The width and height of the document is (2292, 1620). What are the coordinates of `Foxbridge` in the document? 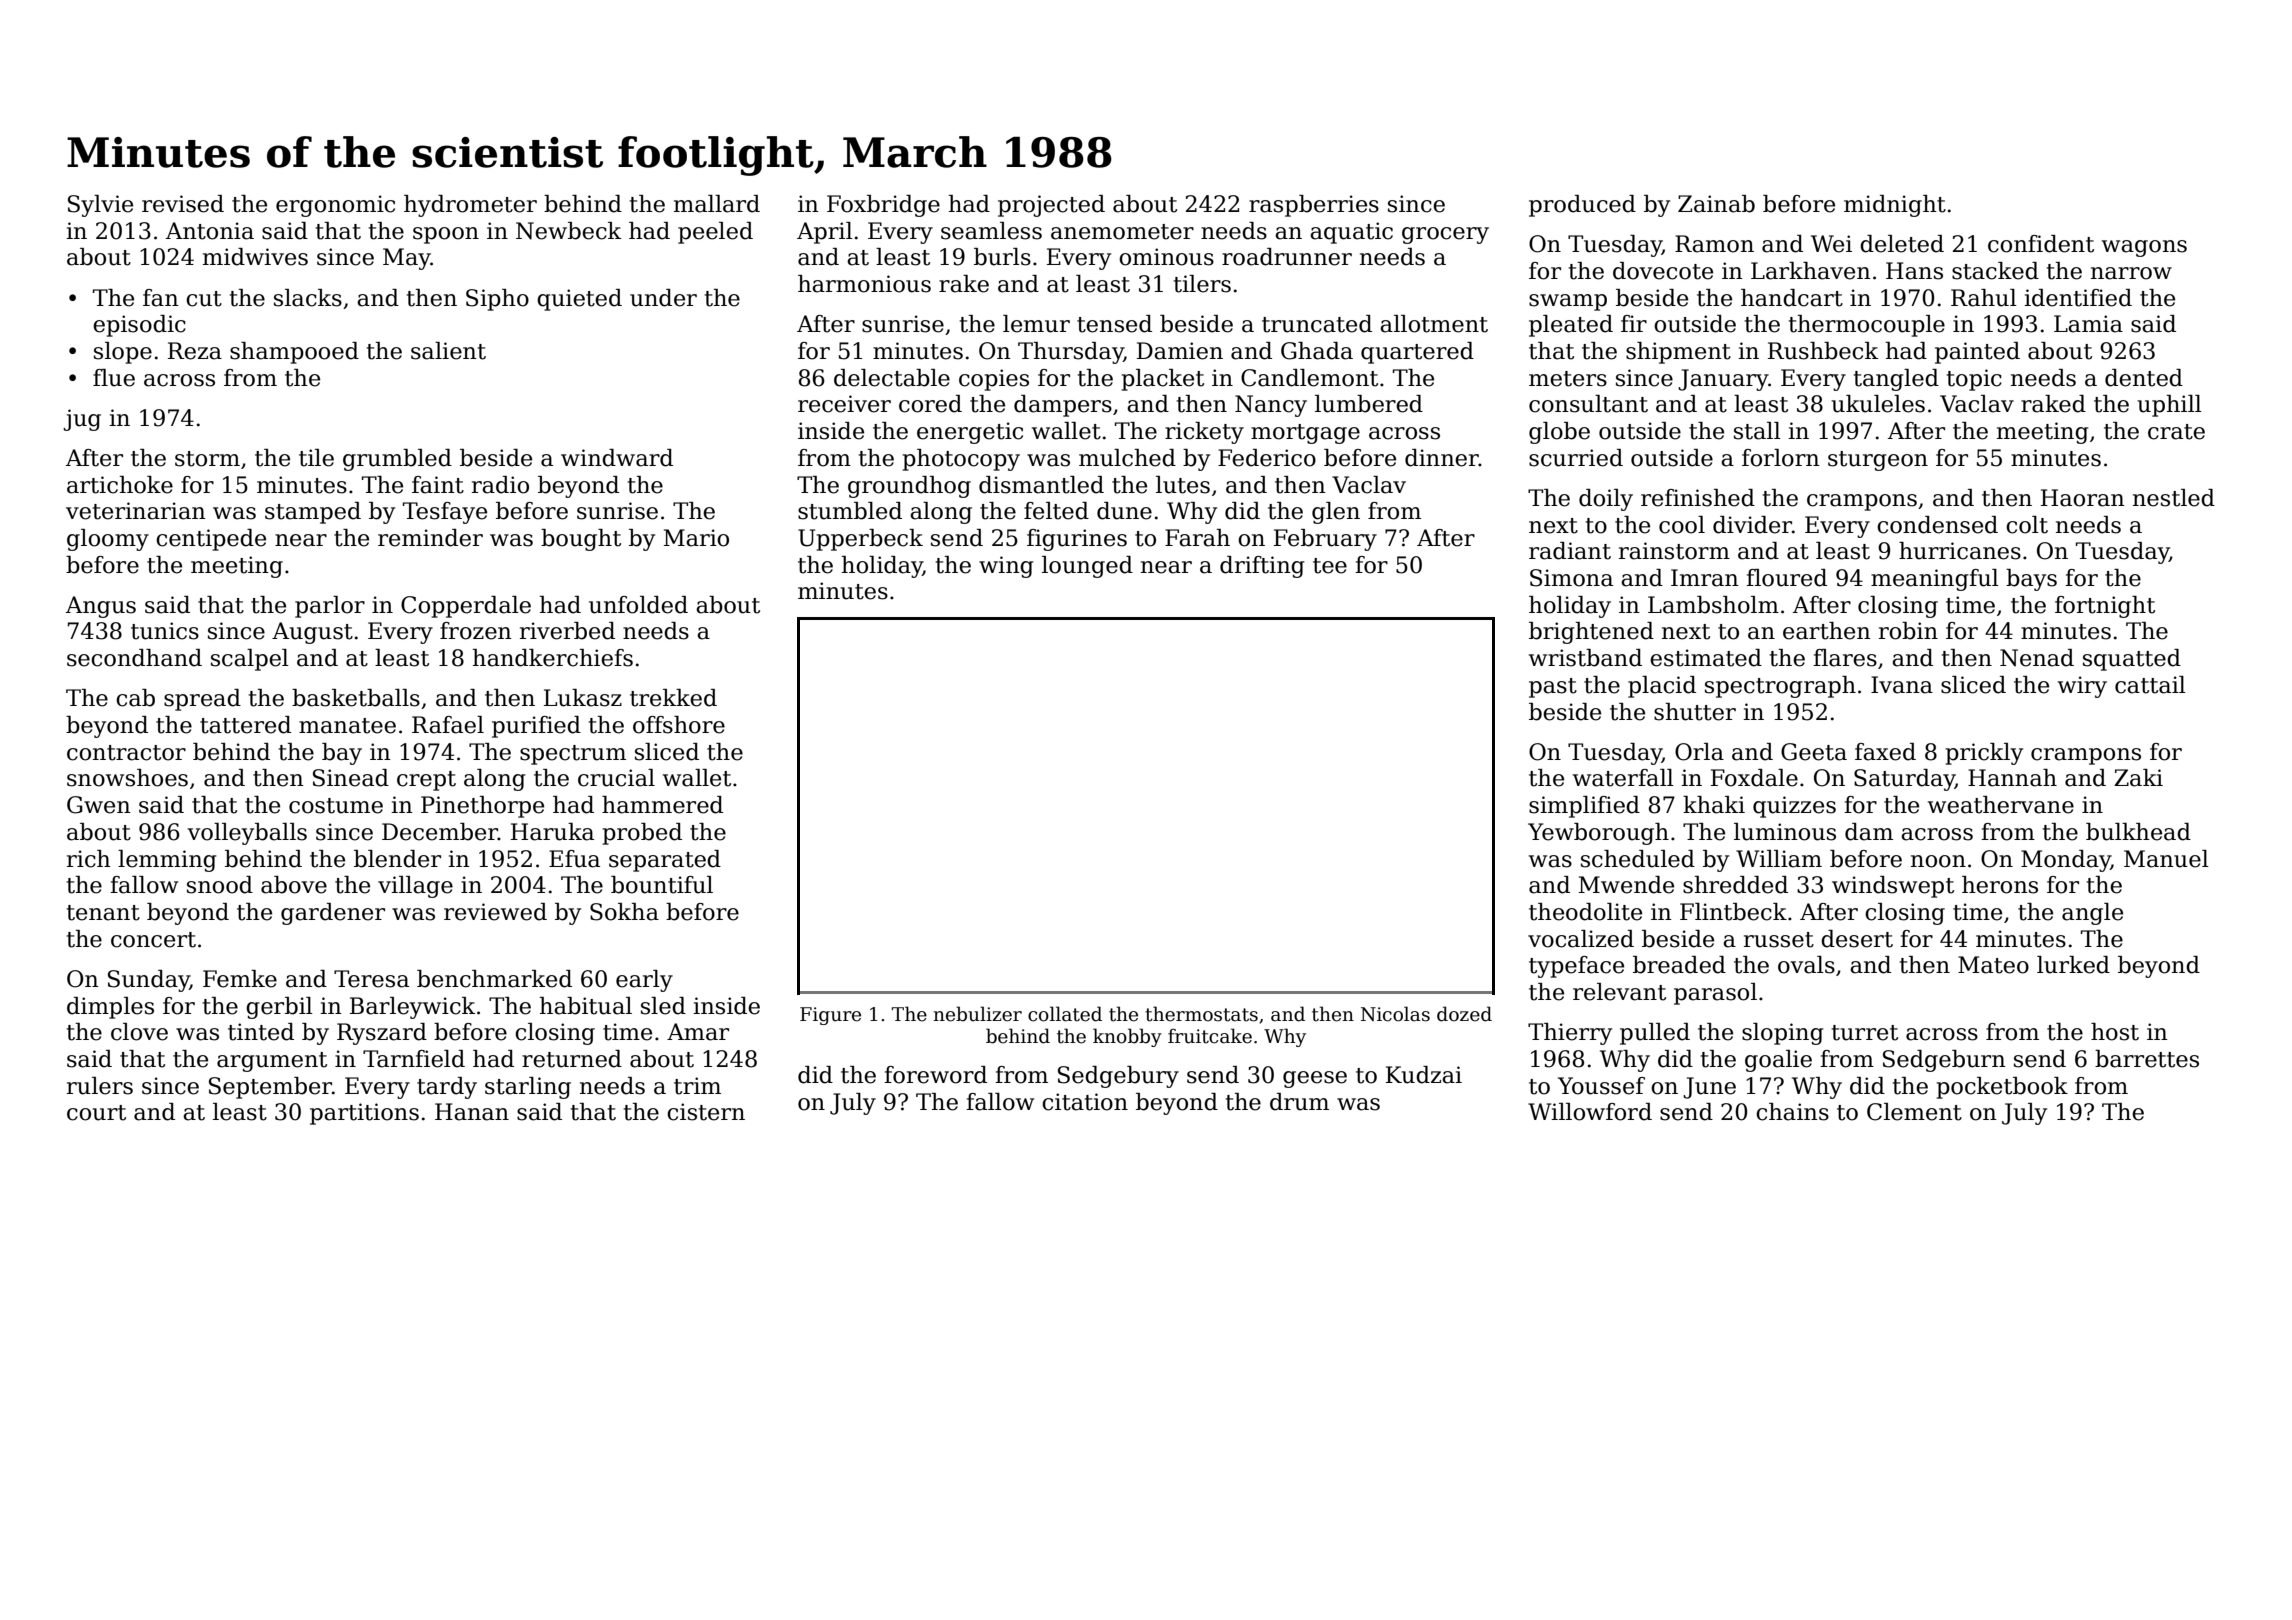 It's located at (883, 206).
